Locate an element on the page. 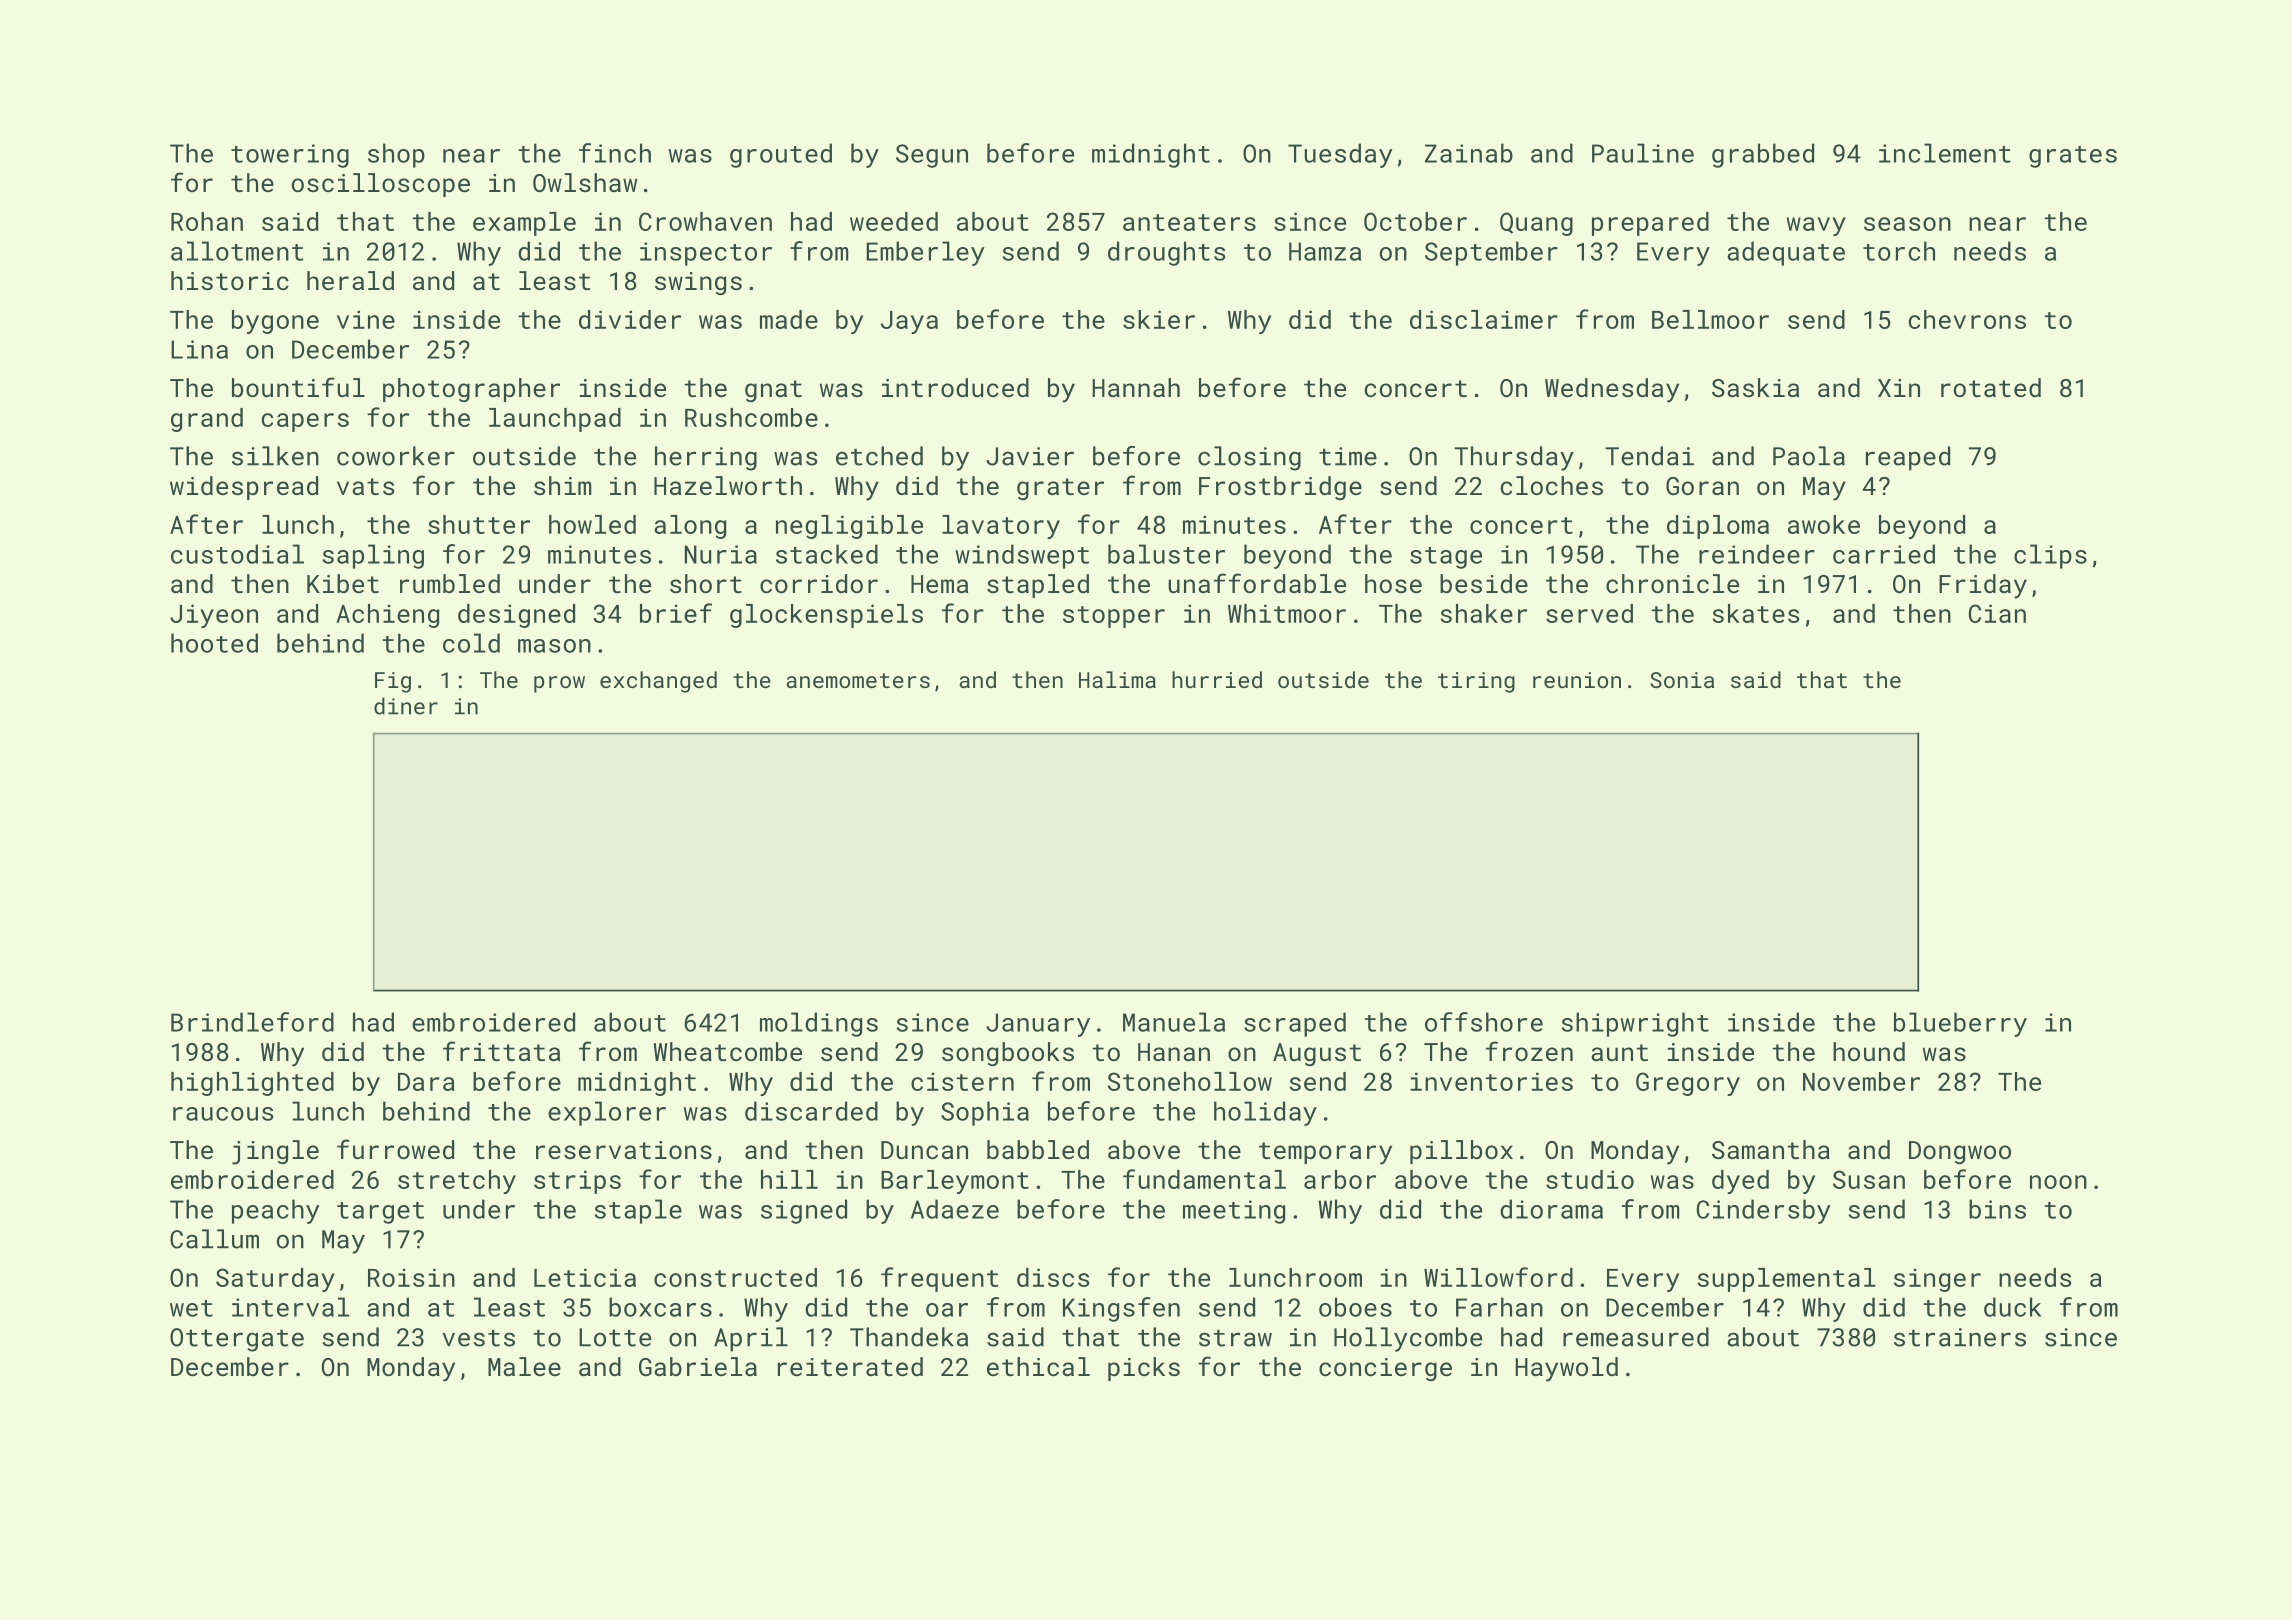 The height and width of the document is (1620, 2292). Cian is located at coordinates (1997, 613).
